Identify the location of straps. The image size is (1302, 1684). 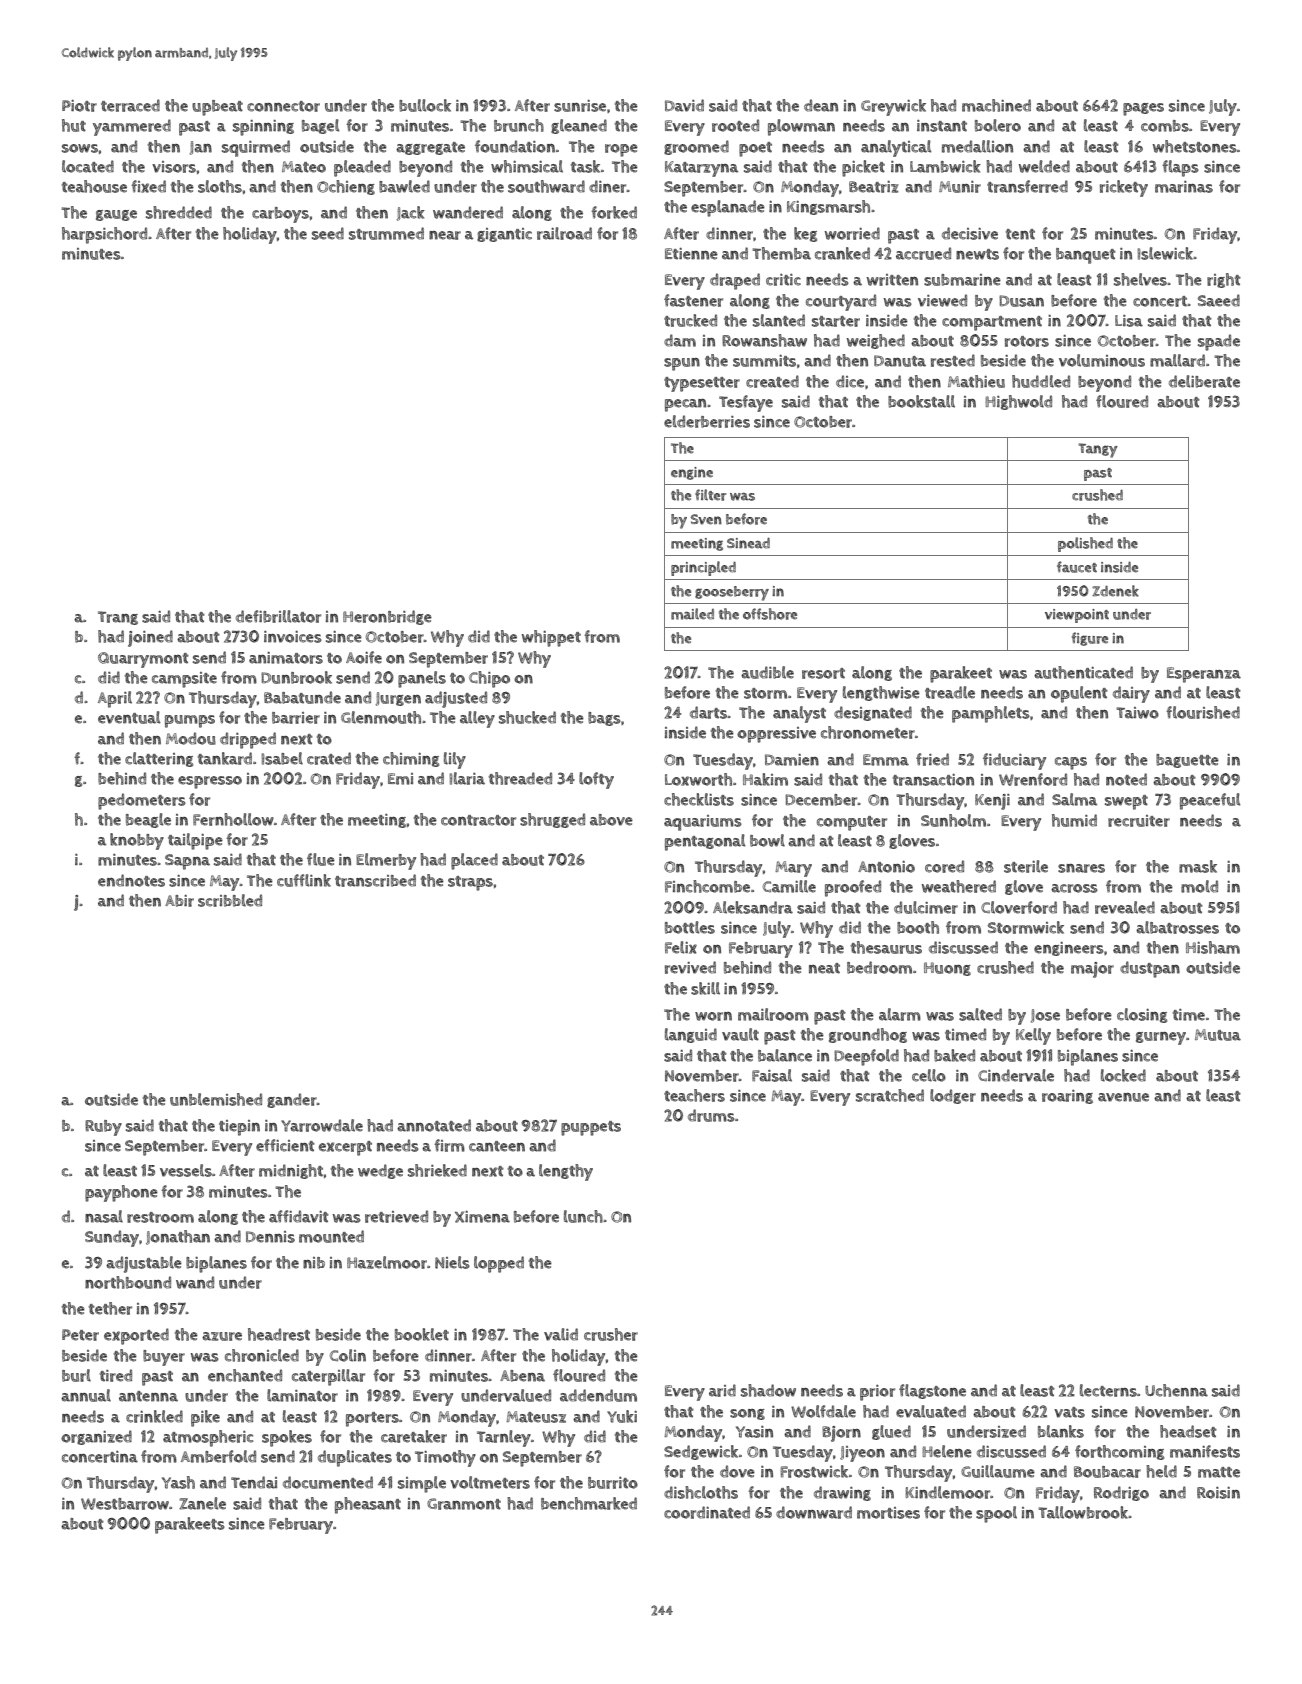
(470, 883).
